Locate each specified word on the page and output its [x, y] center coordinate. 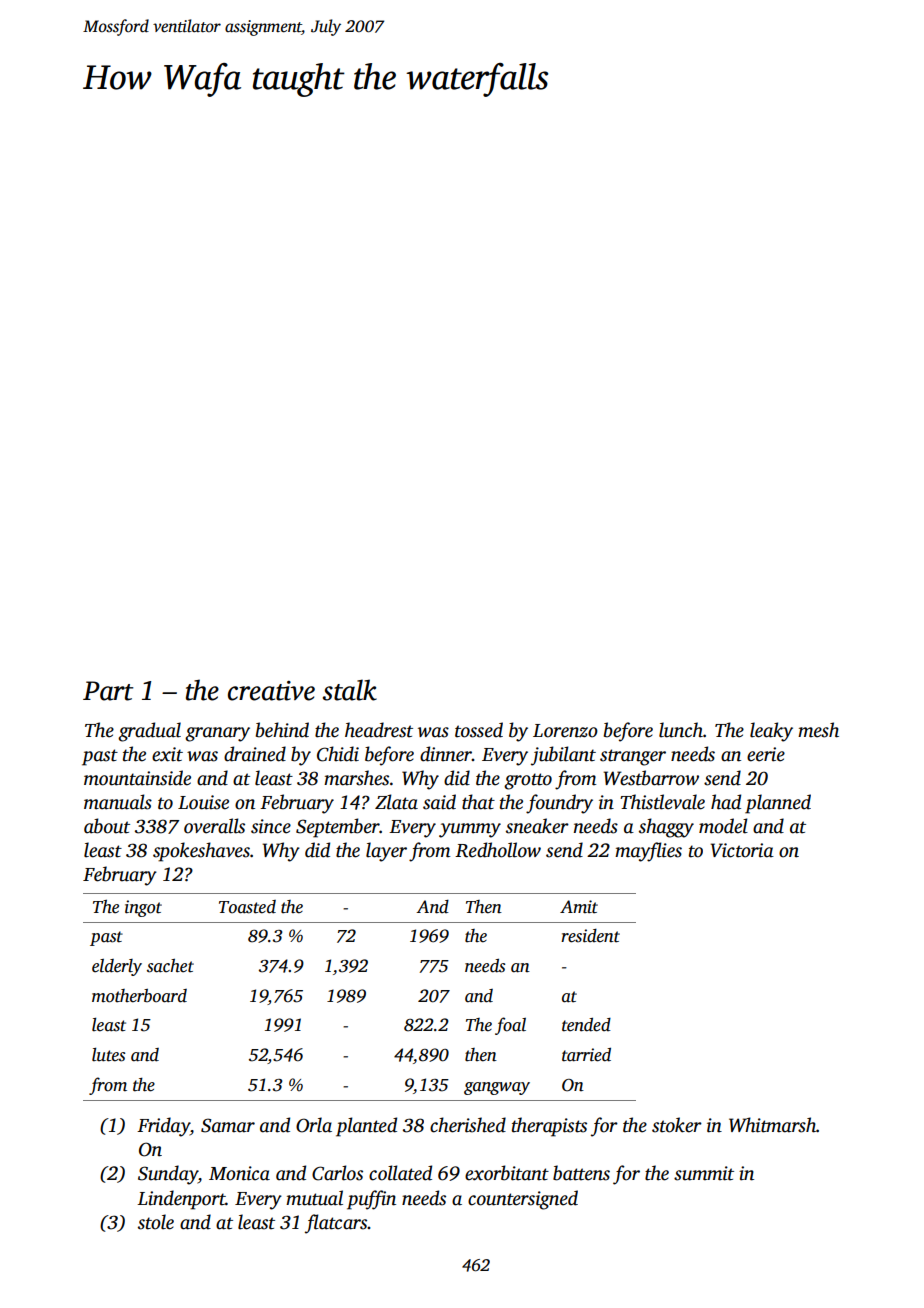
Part [108, 691]
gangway [497, 1088]
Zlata [396, 802]
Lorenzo [565, 731]
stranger [633, 757]
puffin [371, 1200]
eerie [766, 754]
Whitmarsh [772, 1125]
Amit [579, 907]
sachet [170, 966]
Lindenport [181, 1200]
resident [590, 936]
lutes [108, 1055]
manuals [118, 802]
